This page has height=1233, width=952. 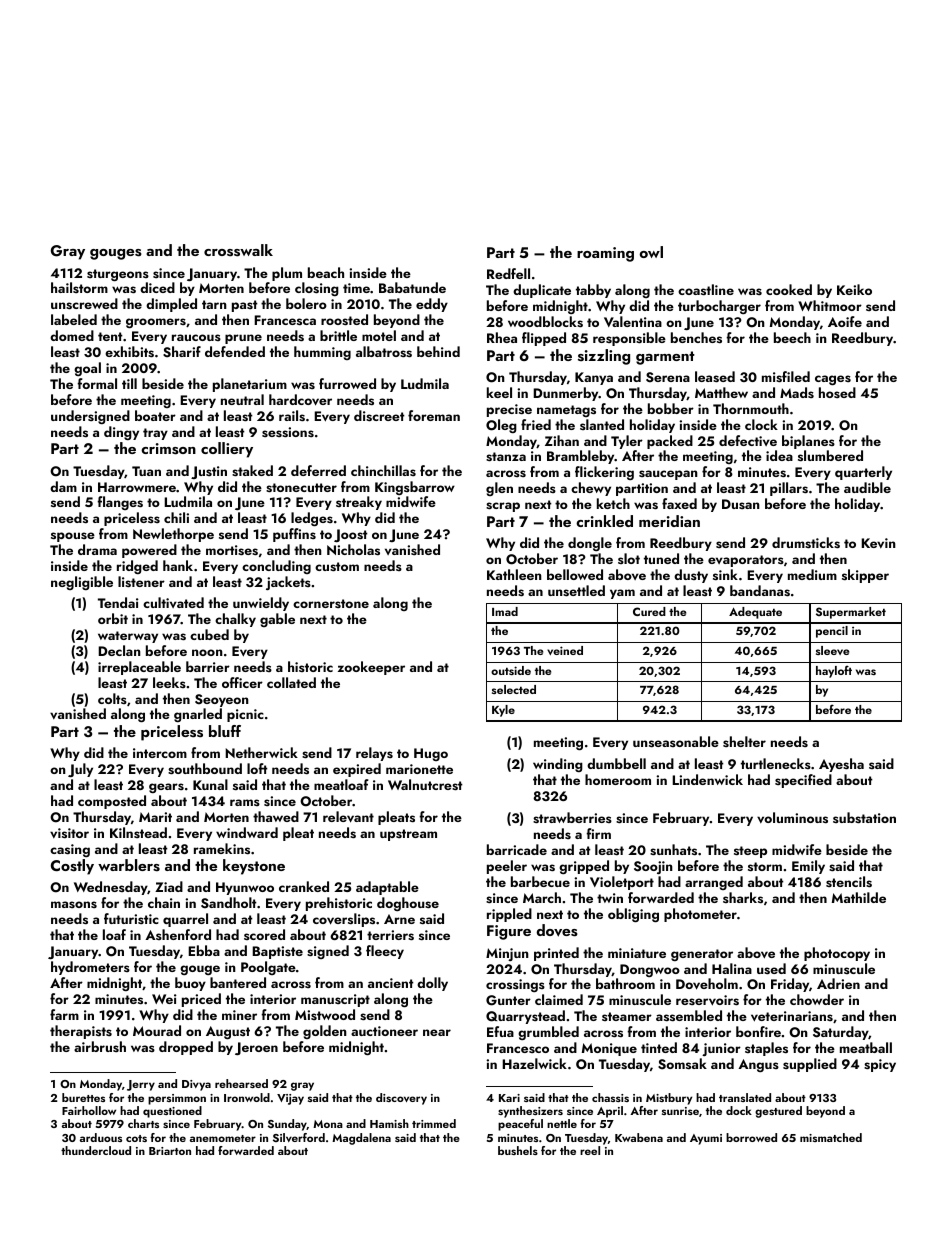 I want to click on unseasonable, so click(x=676, y=741).
